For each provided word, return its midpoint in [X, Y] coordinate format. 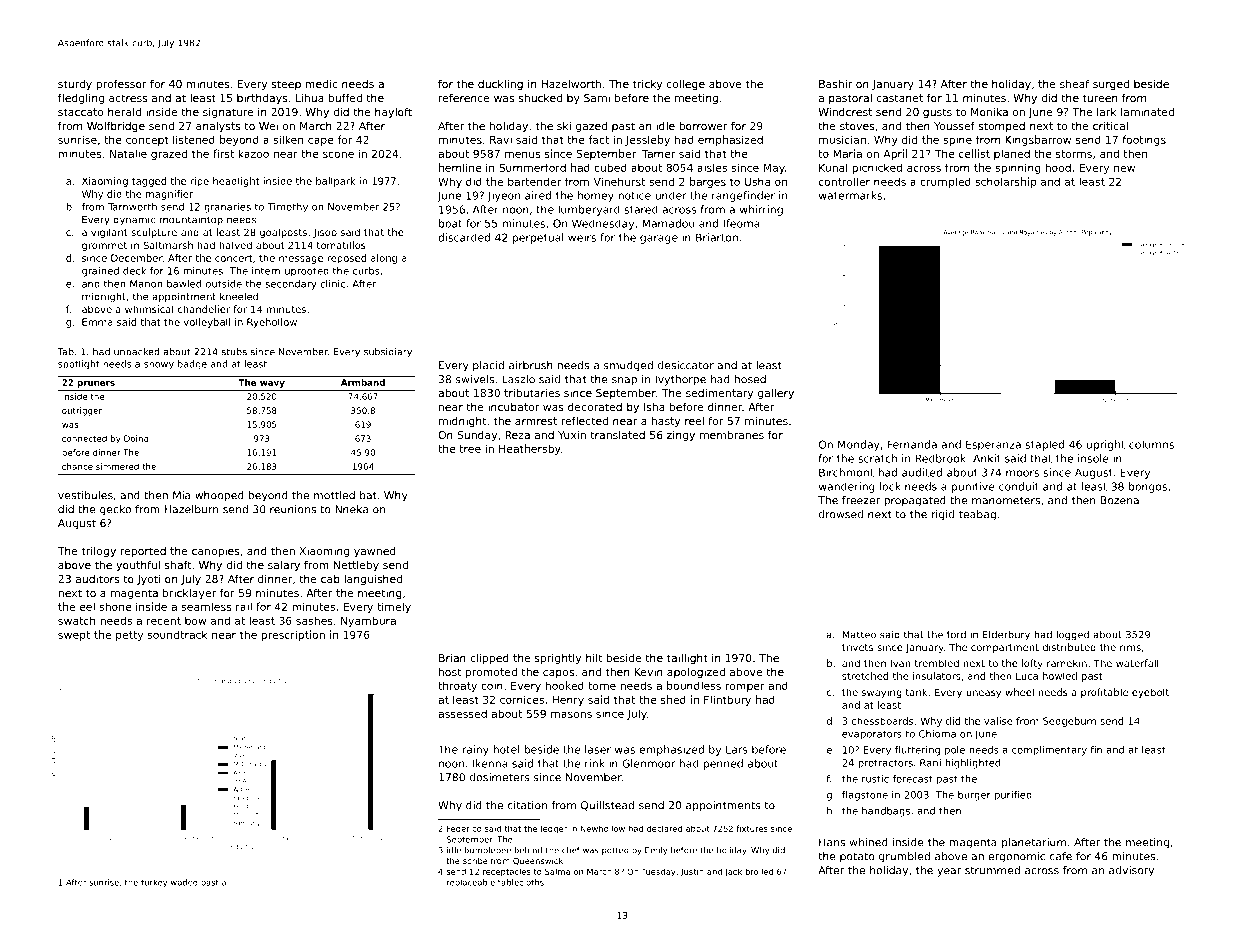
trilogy [99, 552]
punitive [973, 487]
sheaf [1074, 83]
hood [1058, 167]
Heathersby [530, 449]
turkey [154, 883]
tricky [647, 85]
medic [321, 83]
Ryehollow [272, 323]
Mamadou [668, 223]
